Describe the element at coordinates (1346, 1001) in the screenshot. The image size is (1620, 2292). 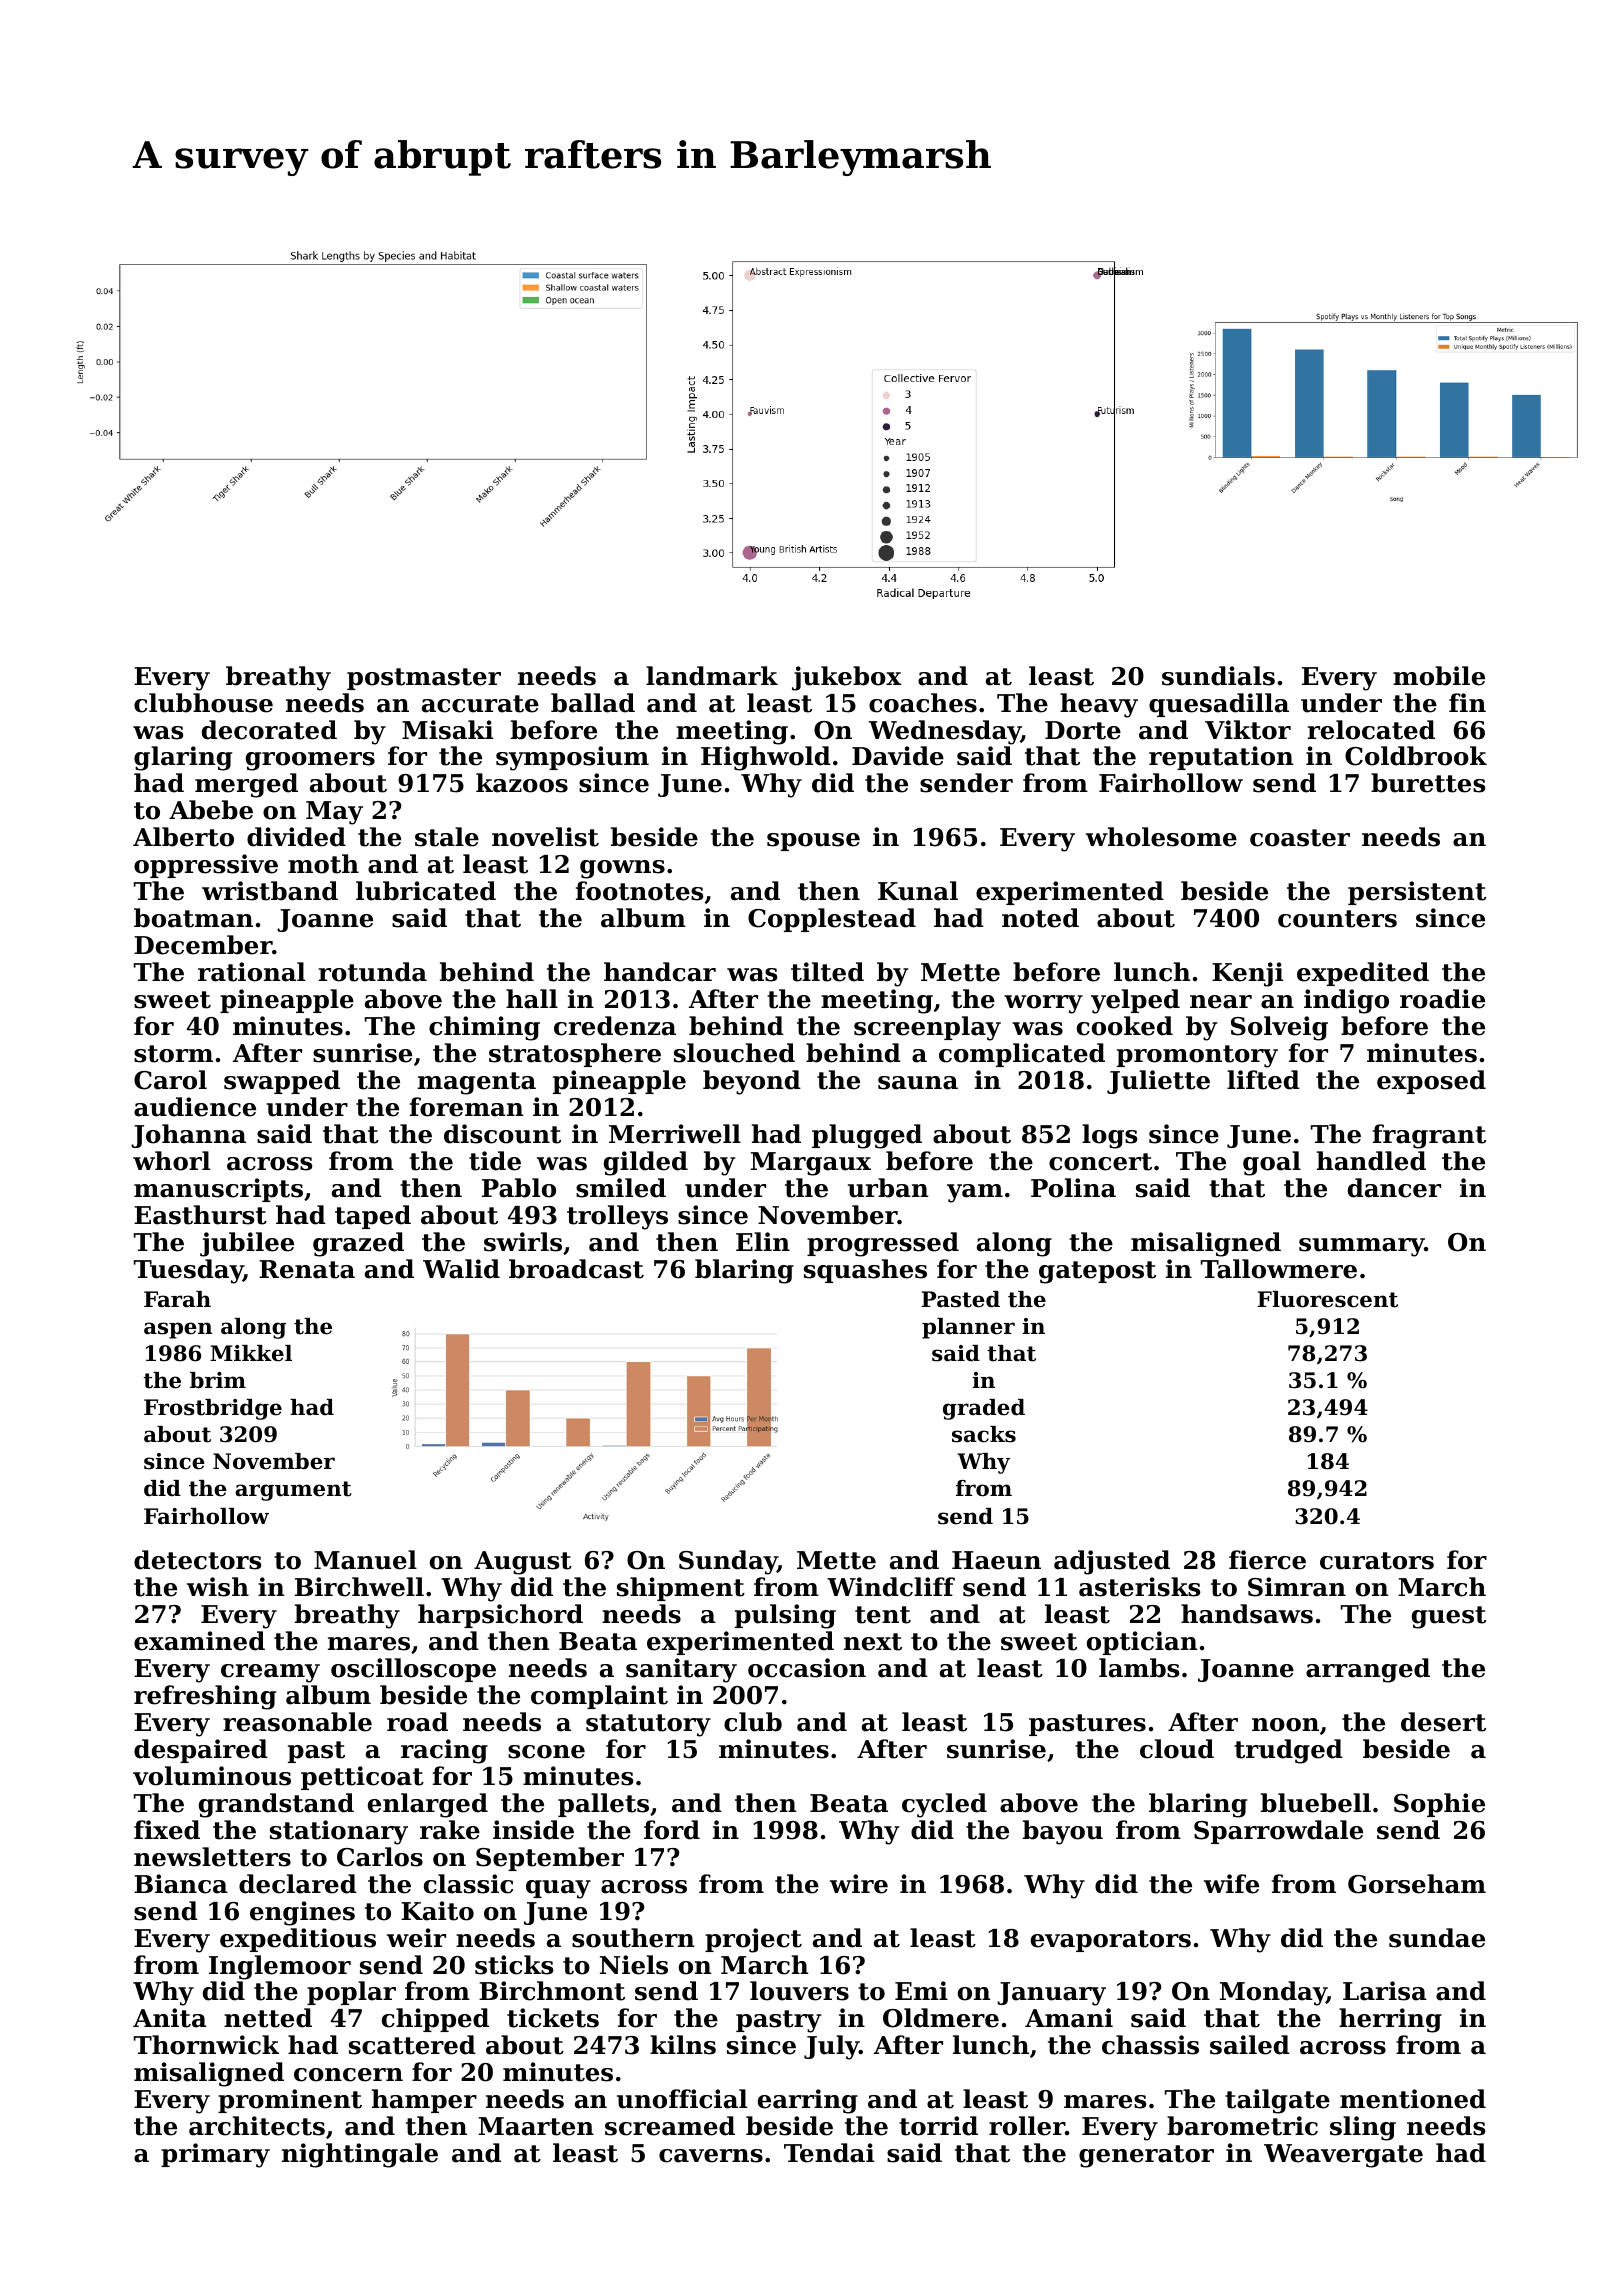
I see `indigo` at that location.
